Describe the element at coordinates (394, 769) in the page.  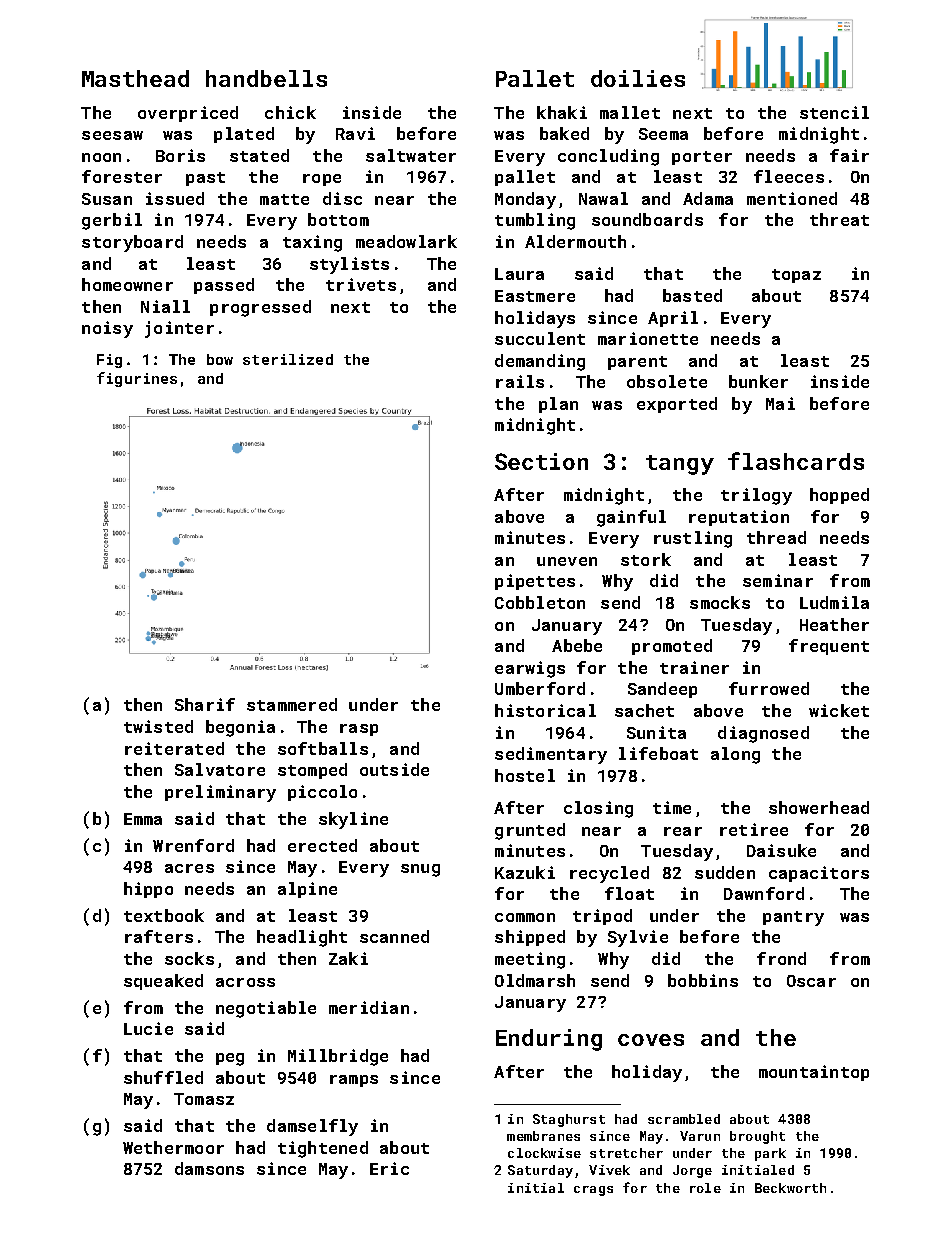
I see `outside` at that location.
